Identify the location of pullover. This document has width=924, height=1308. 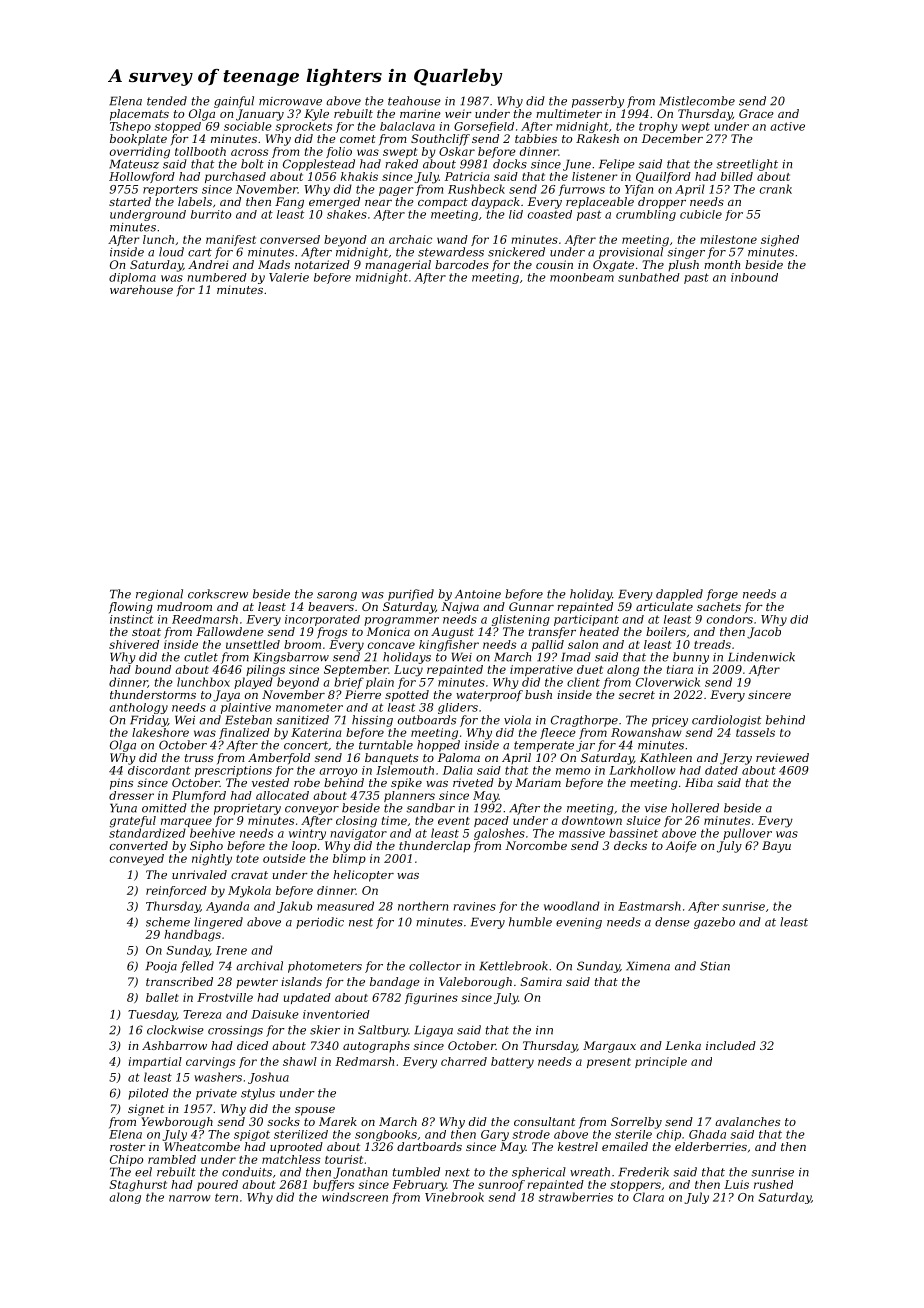
(747, 834).
